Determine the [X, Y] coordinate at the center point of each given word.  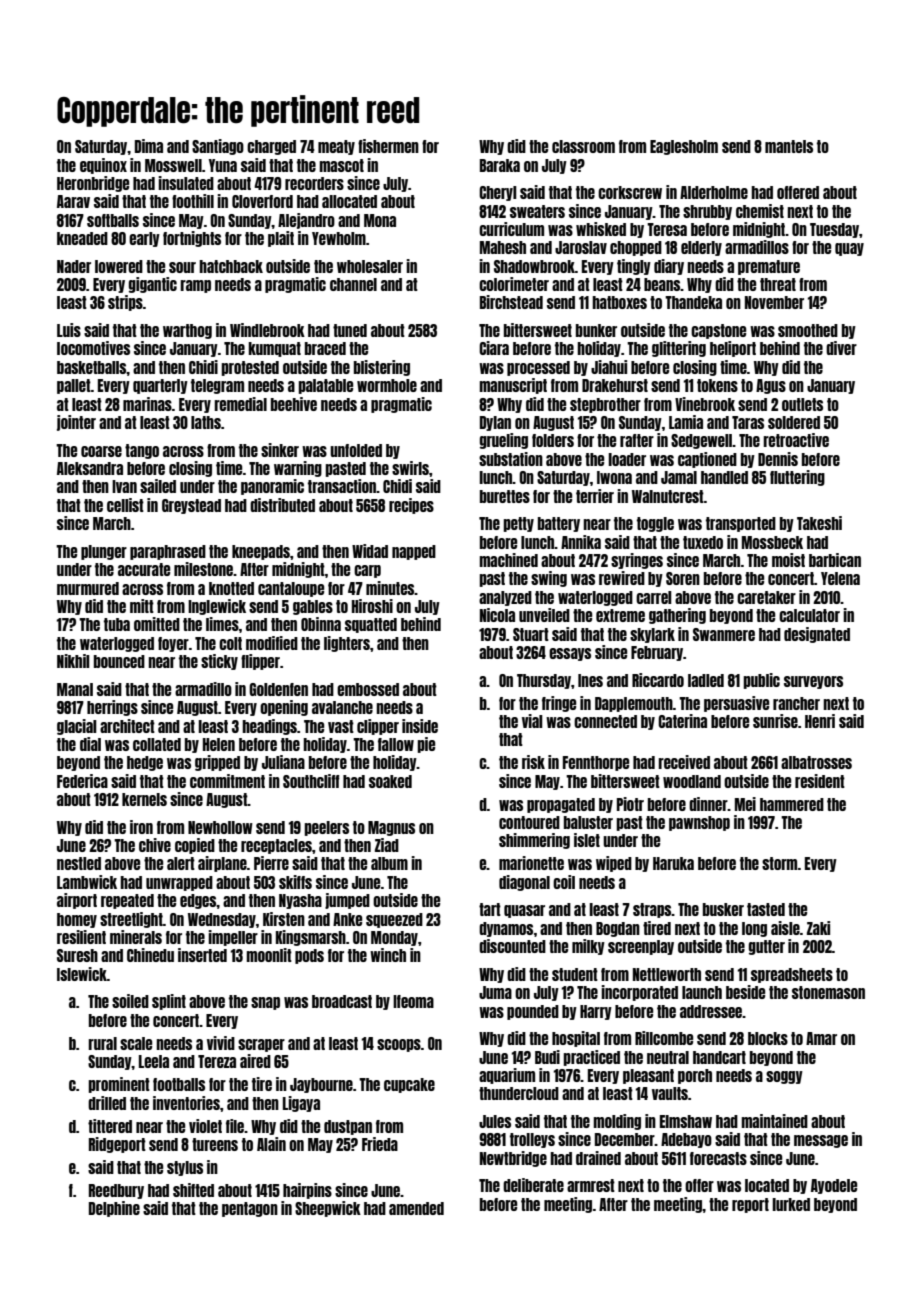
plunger [104, 552]
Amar [821, 1038]
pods [309, 956]
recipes [411, 506]
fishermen [388, 146]
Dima [149, 146]
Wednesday [222, 920]
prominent [119, 1085]
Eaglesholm [684, 147]
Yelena [840, 578]
